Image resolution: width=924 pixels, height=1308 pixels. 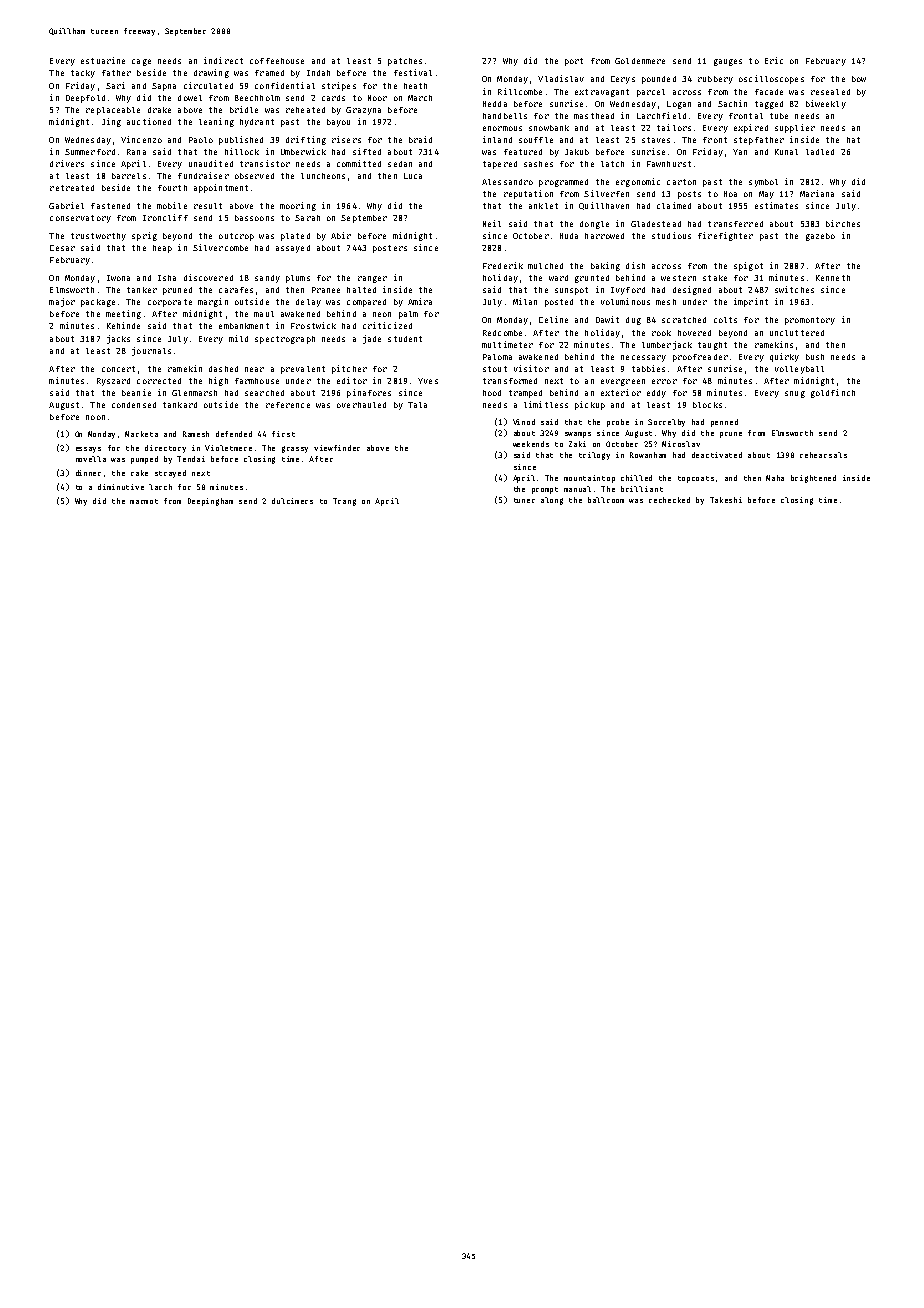 I want to click on Jing, so click(x=111, y=122).
